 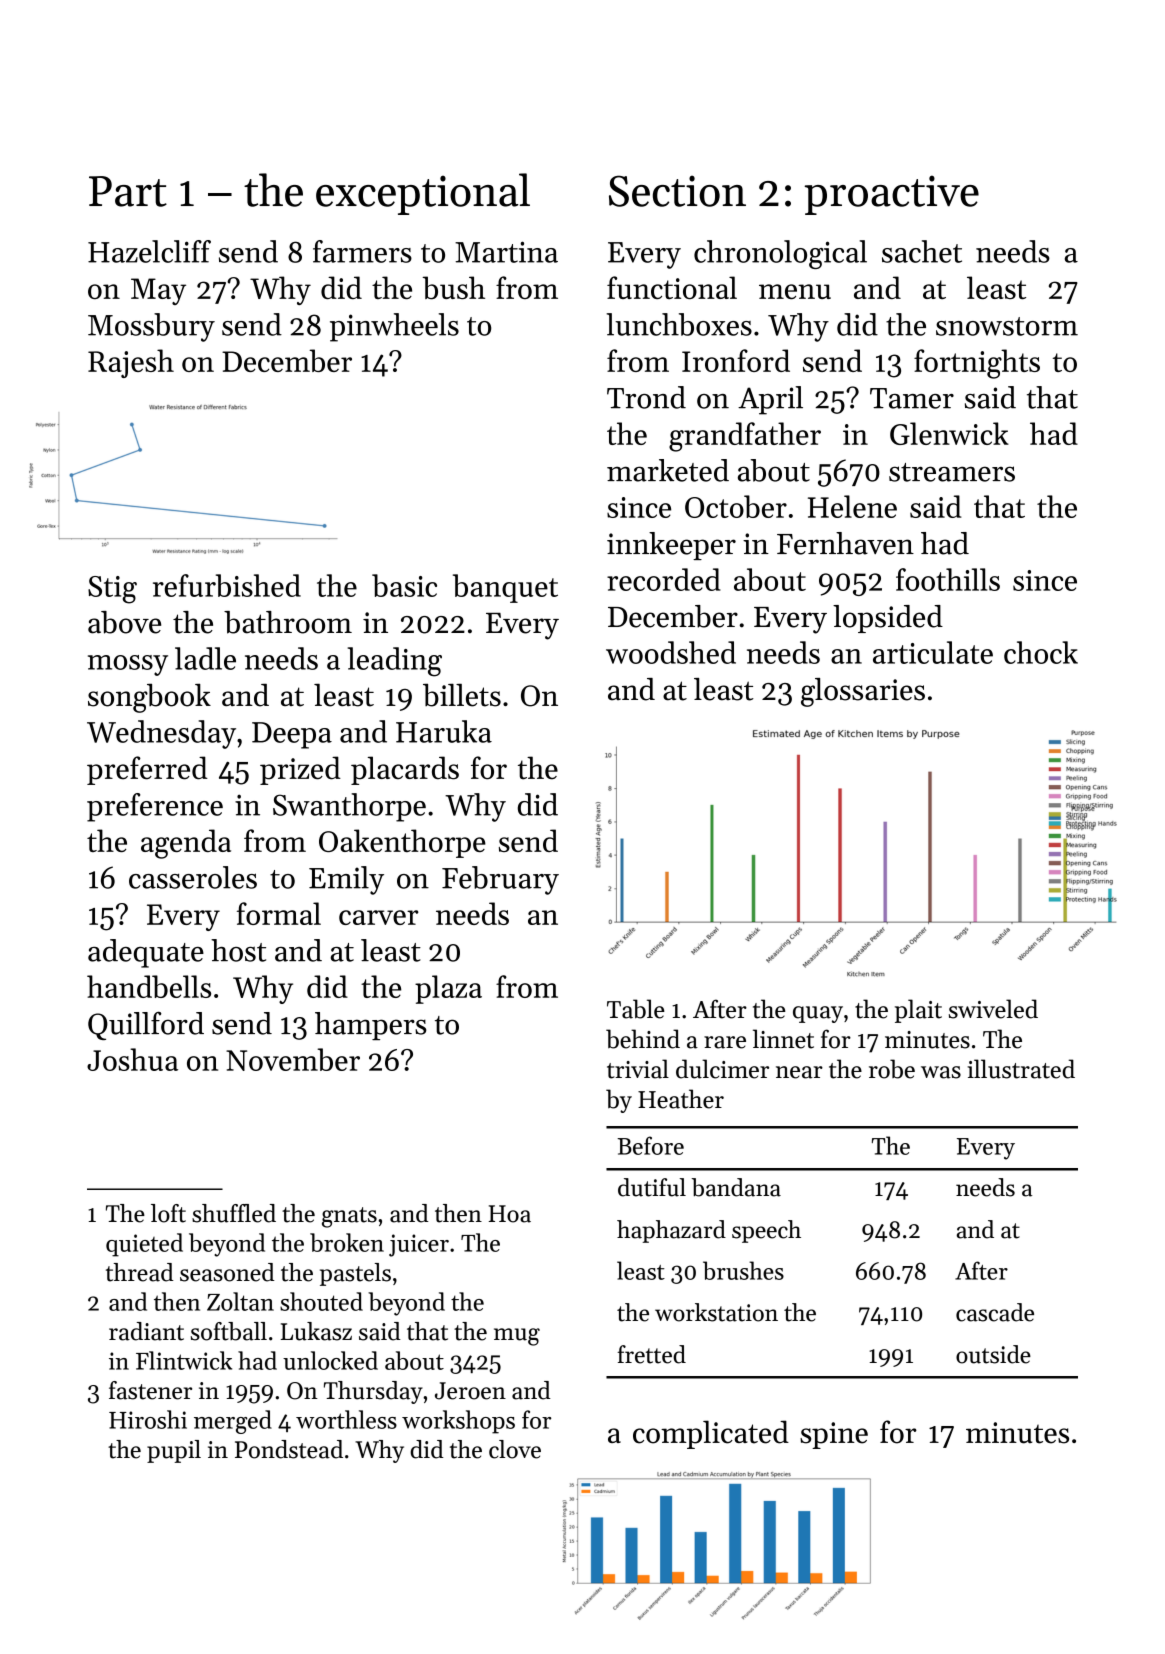 What do you see at coordinates (140, 1272) in the page?
I see `thread` at bounding box center [140, 1272].
